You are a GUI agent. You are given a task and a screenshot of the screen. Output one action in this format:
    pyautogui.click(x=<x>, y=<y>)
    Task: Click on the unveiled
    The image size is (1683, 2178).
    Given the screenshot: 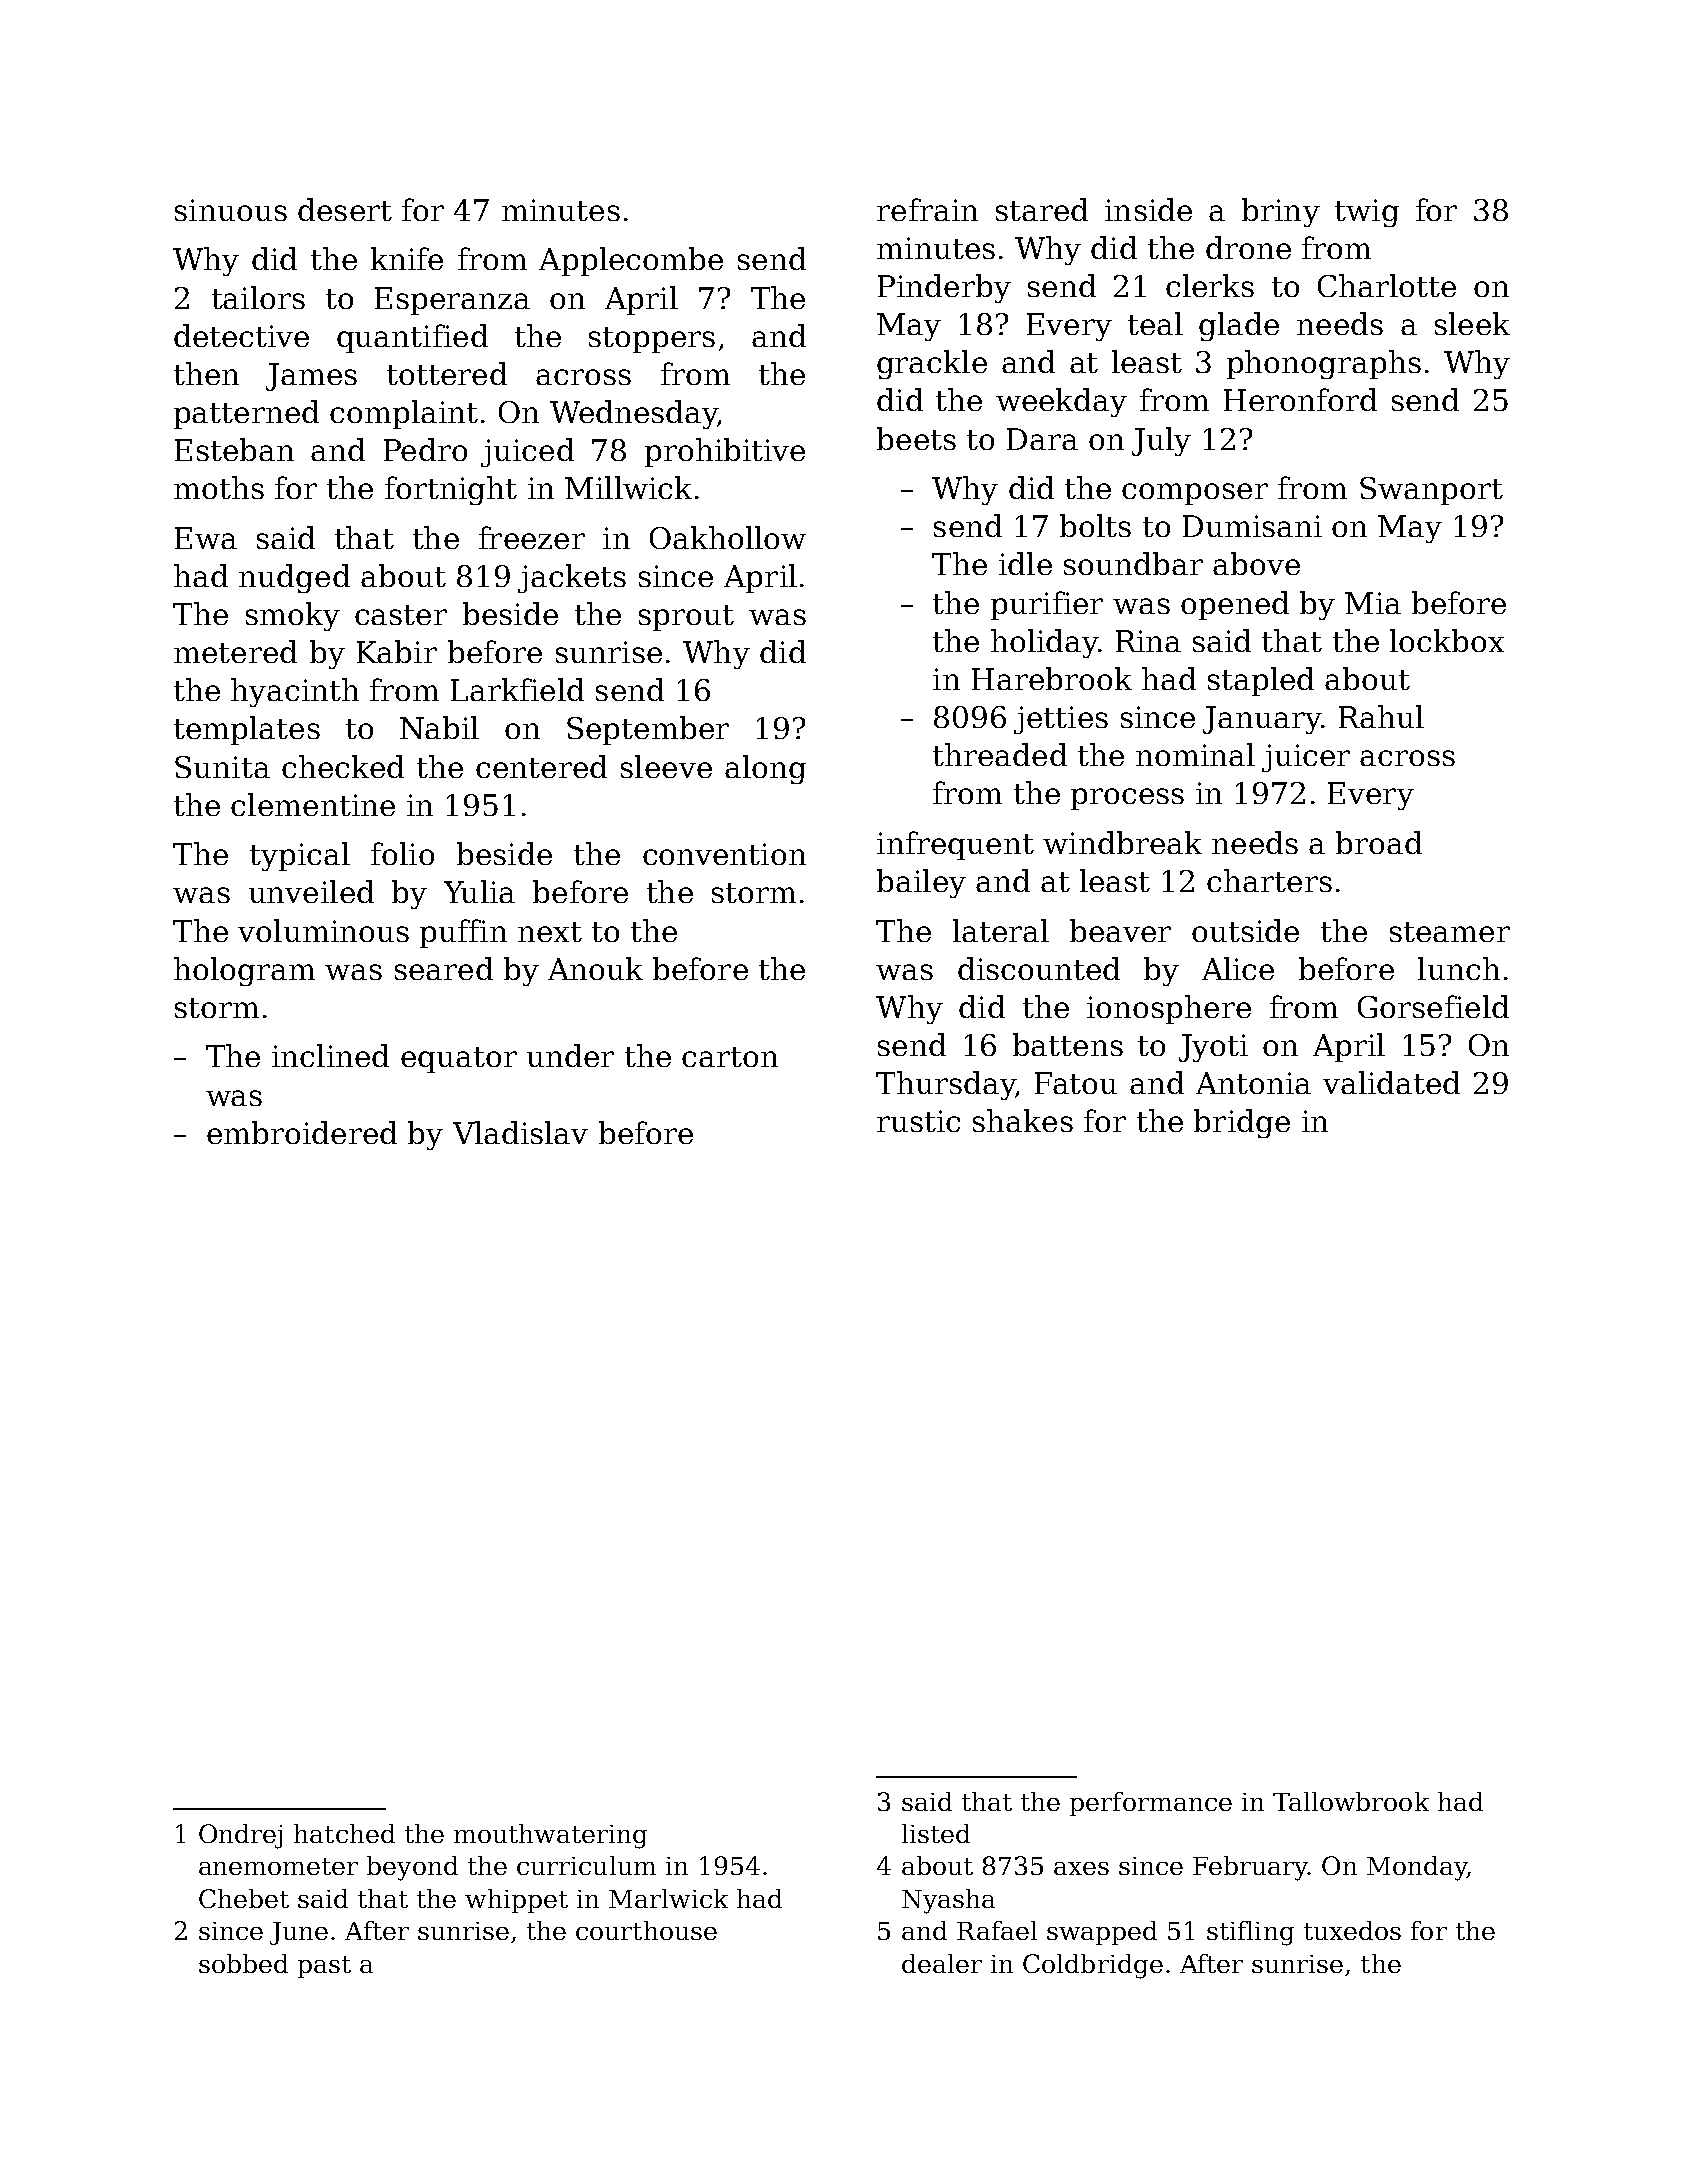 What is the action you would take?
    pyautogui.click(x=311, y=891)
